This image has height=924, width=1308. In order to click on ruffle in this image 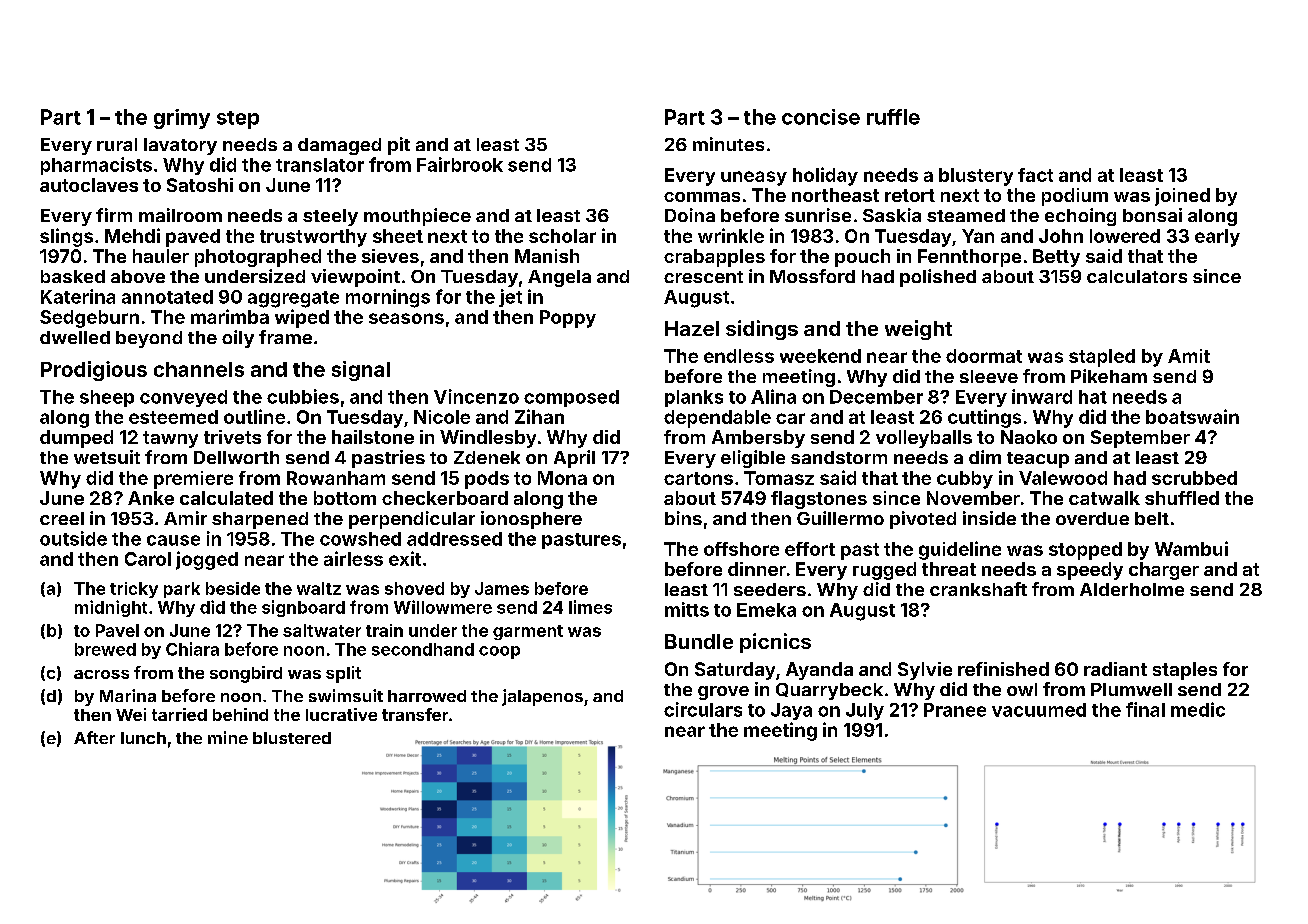, I will do `click(893, 117)`.
